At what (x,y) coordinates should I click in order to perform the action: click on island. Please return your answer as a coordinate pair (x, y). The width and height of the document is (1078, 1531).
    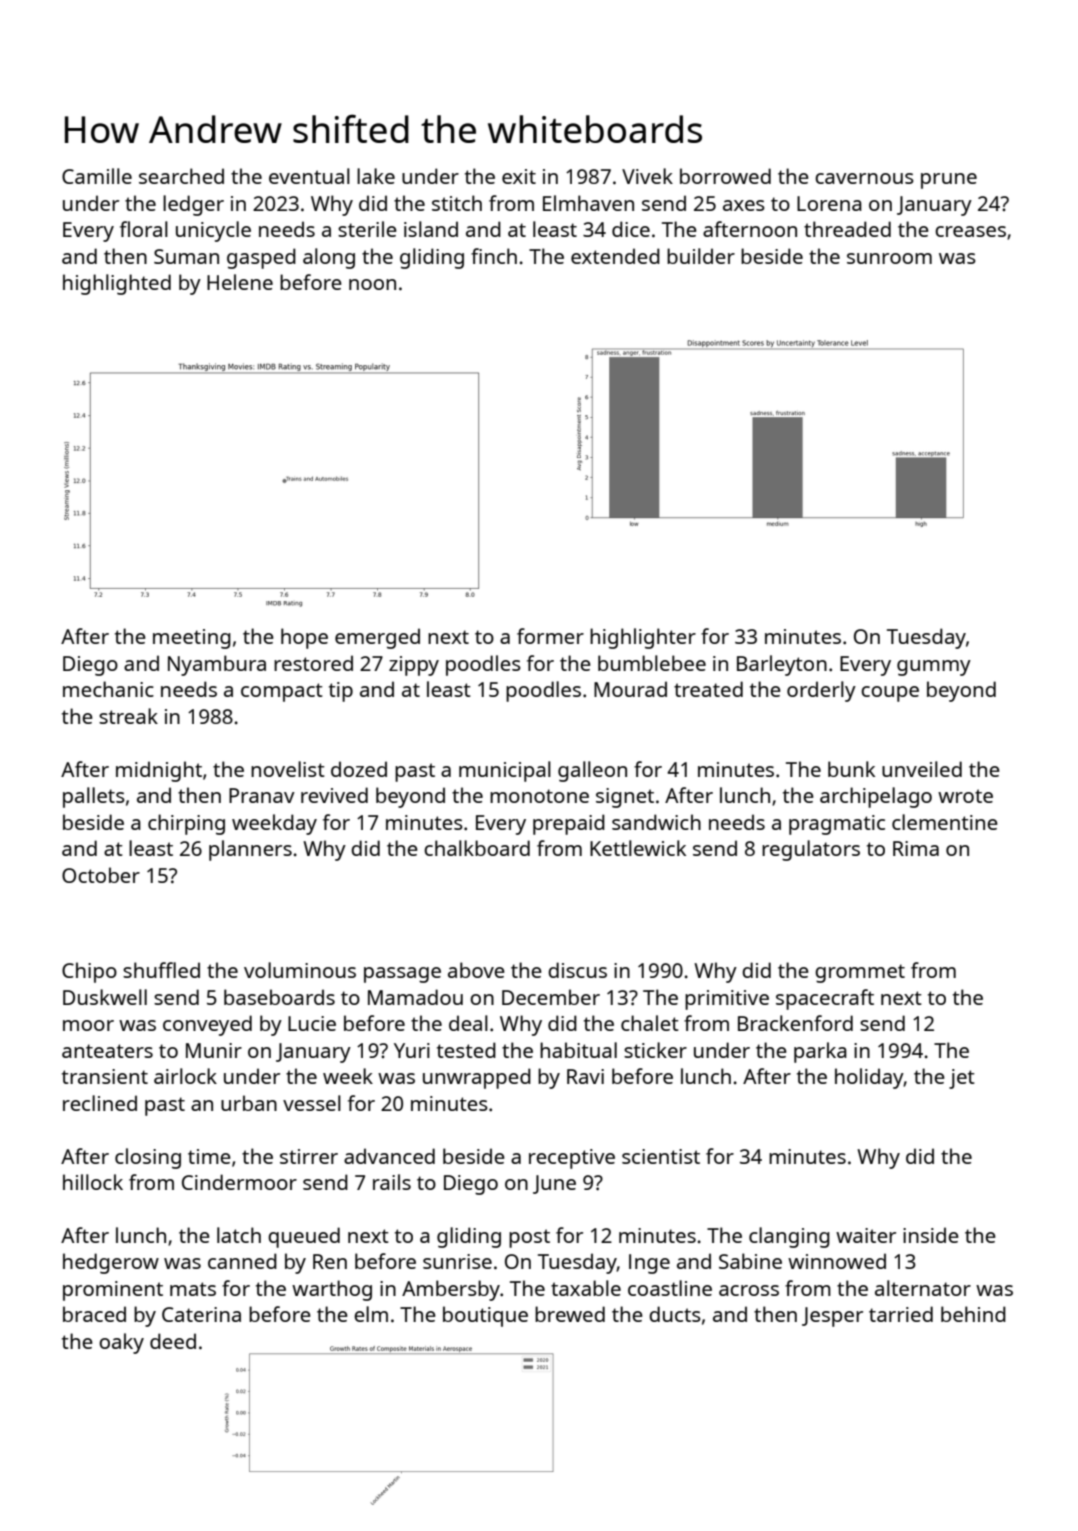
    Looking at the image, I should click on (431, 229).
